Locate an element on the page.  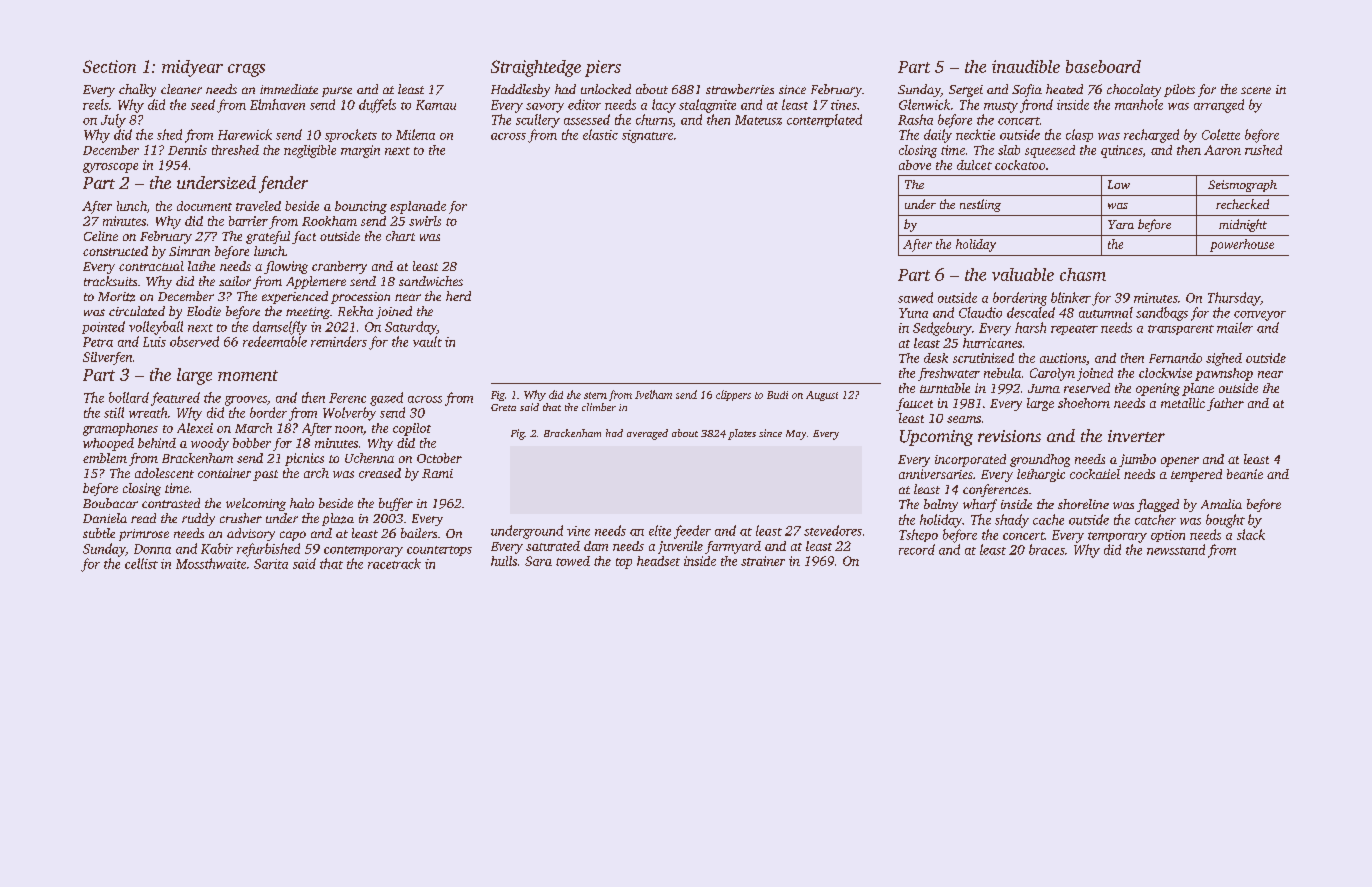
Thursday is located at coordinates (1234, 299).
